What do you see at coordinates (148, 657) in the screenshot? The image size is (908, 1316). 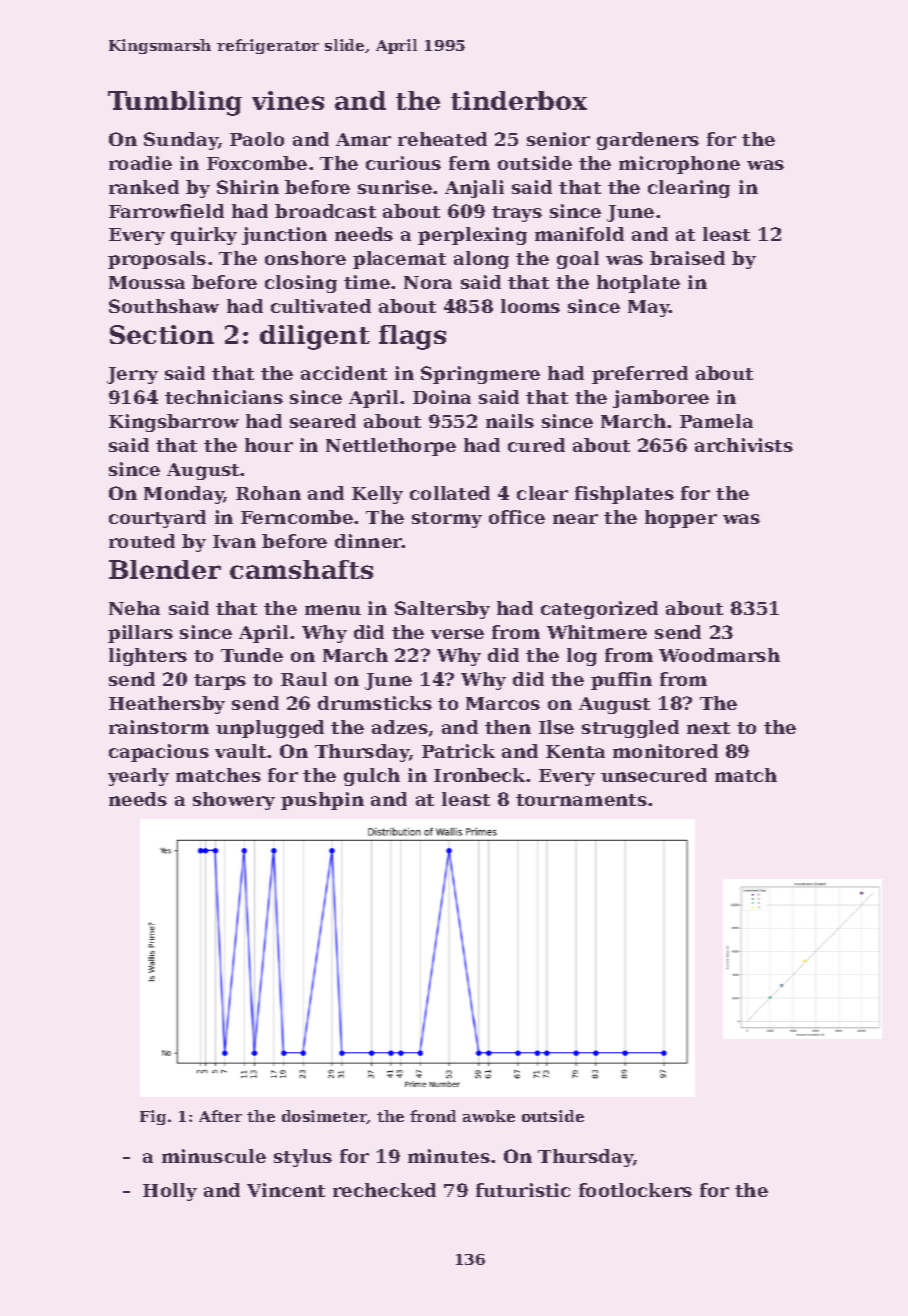 I see `lighters` at bounding box center [148, 657].
